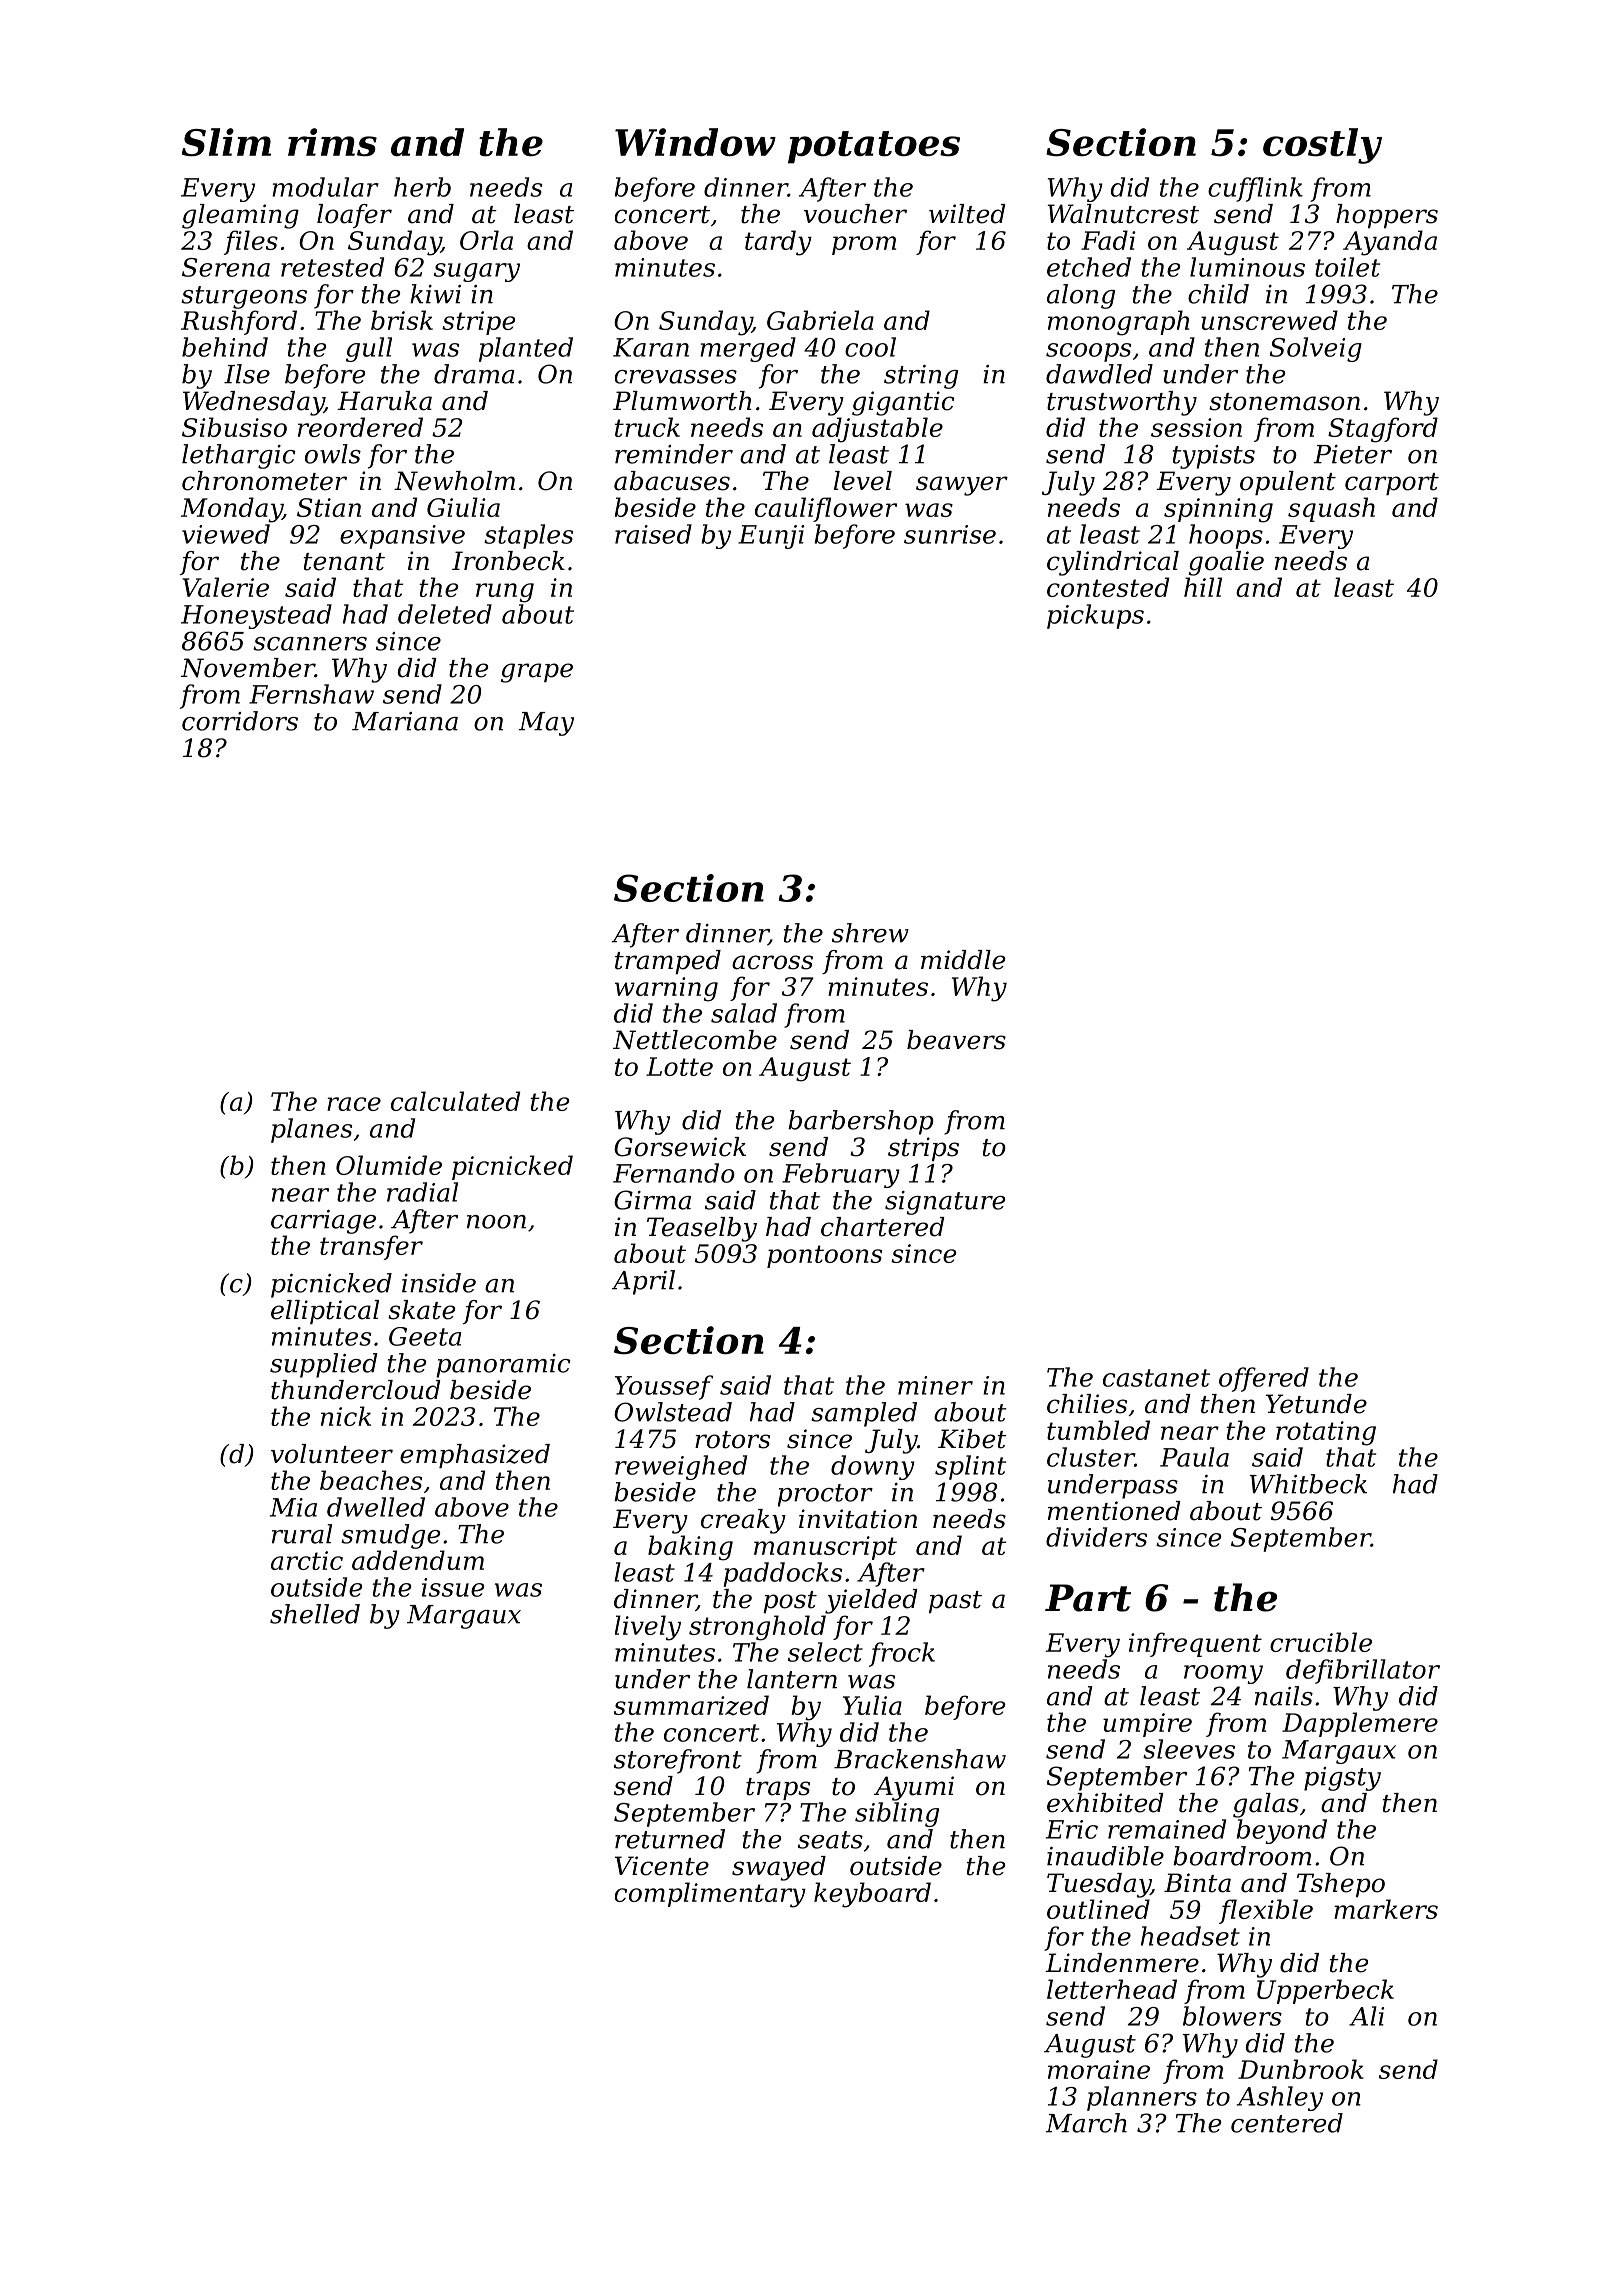 Image resolution: width=1620 pixels, height=2292 pixels. Describe the element at coordinates (870, 933) in the screenshot. I see `shrew` at that location.
